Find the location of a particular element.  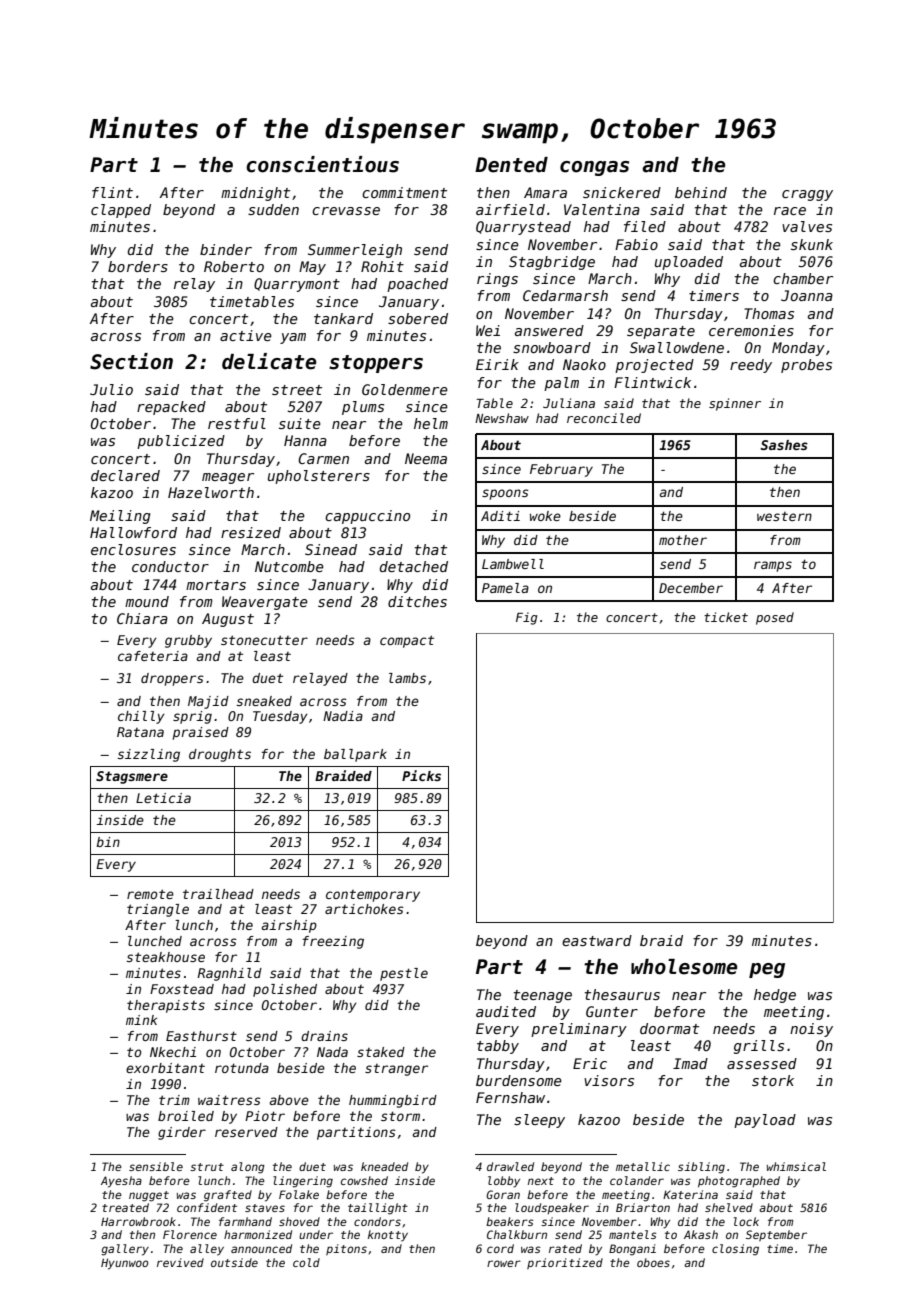

craggy is located at coordinates (807, 195).
